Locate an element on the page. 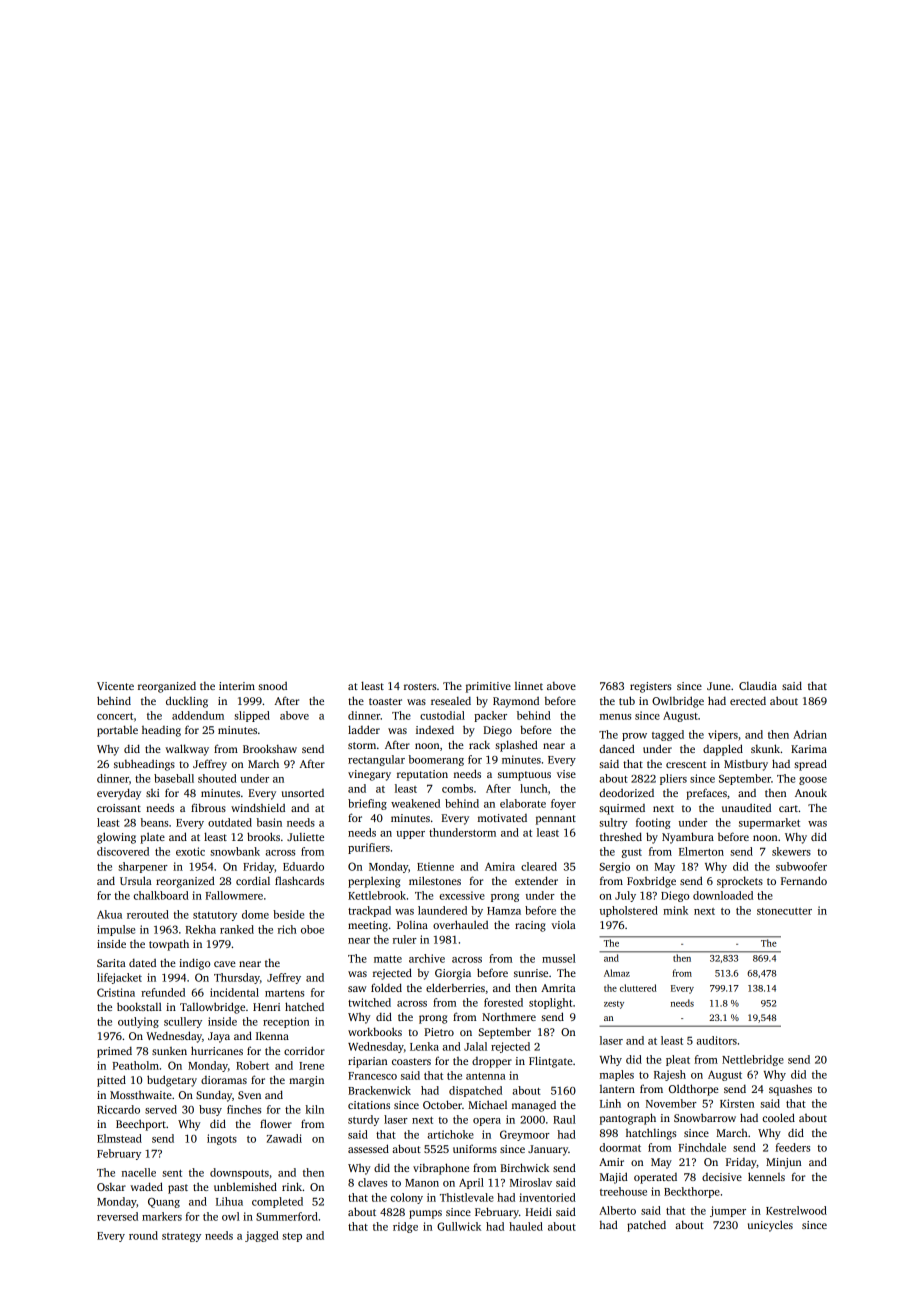 This image has width=924, height=1308. Zawadi is located at coordinates (284, 1138).
